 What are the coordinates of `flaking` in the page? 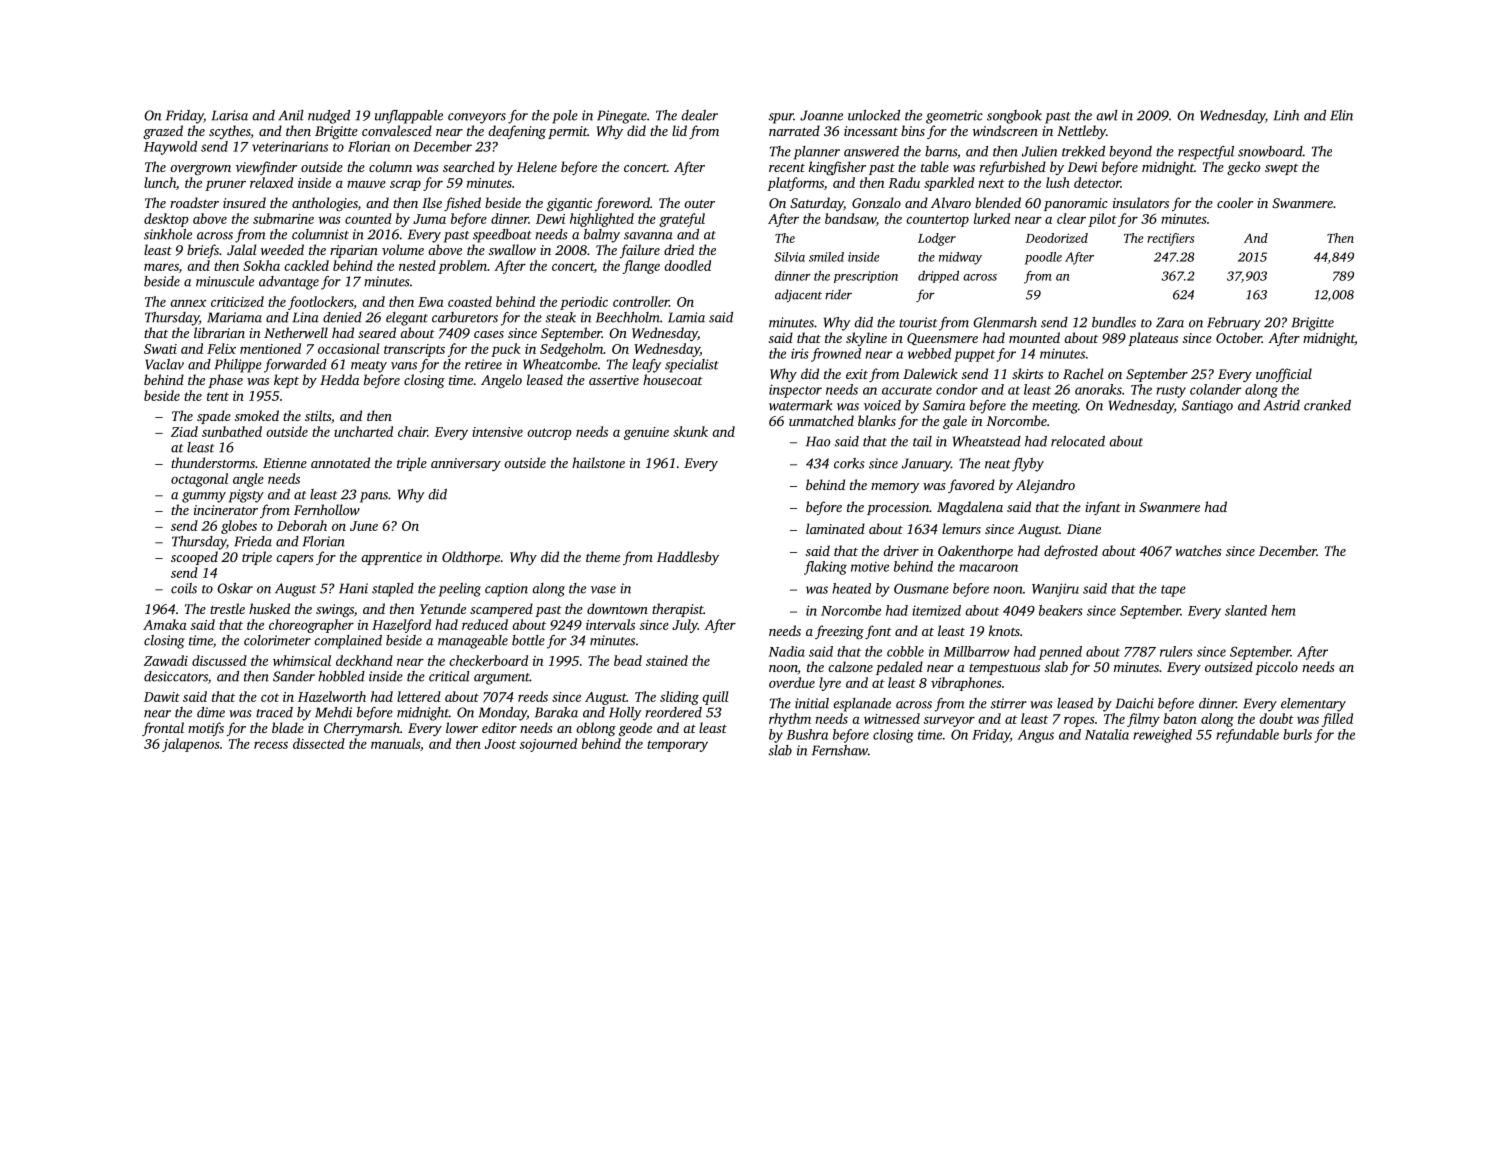 It's located at (825, 568).
